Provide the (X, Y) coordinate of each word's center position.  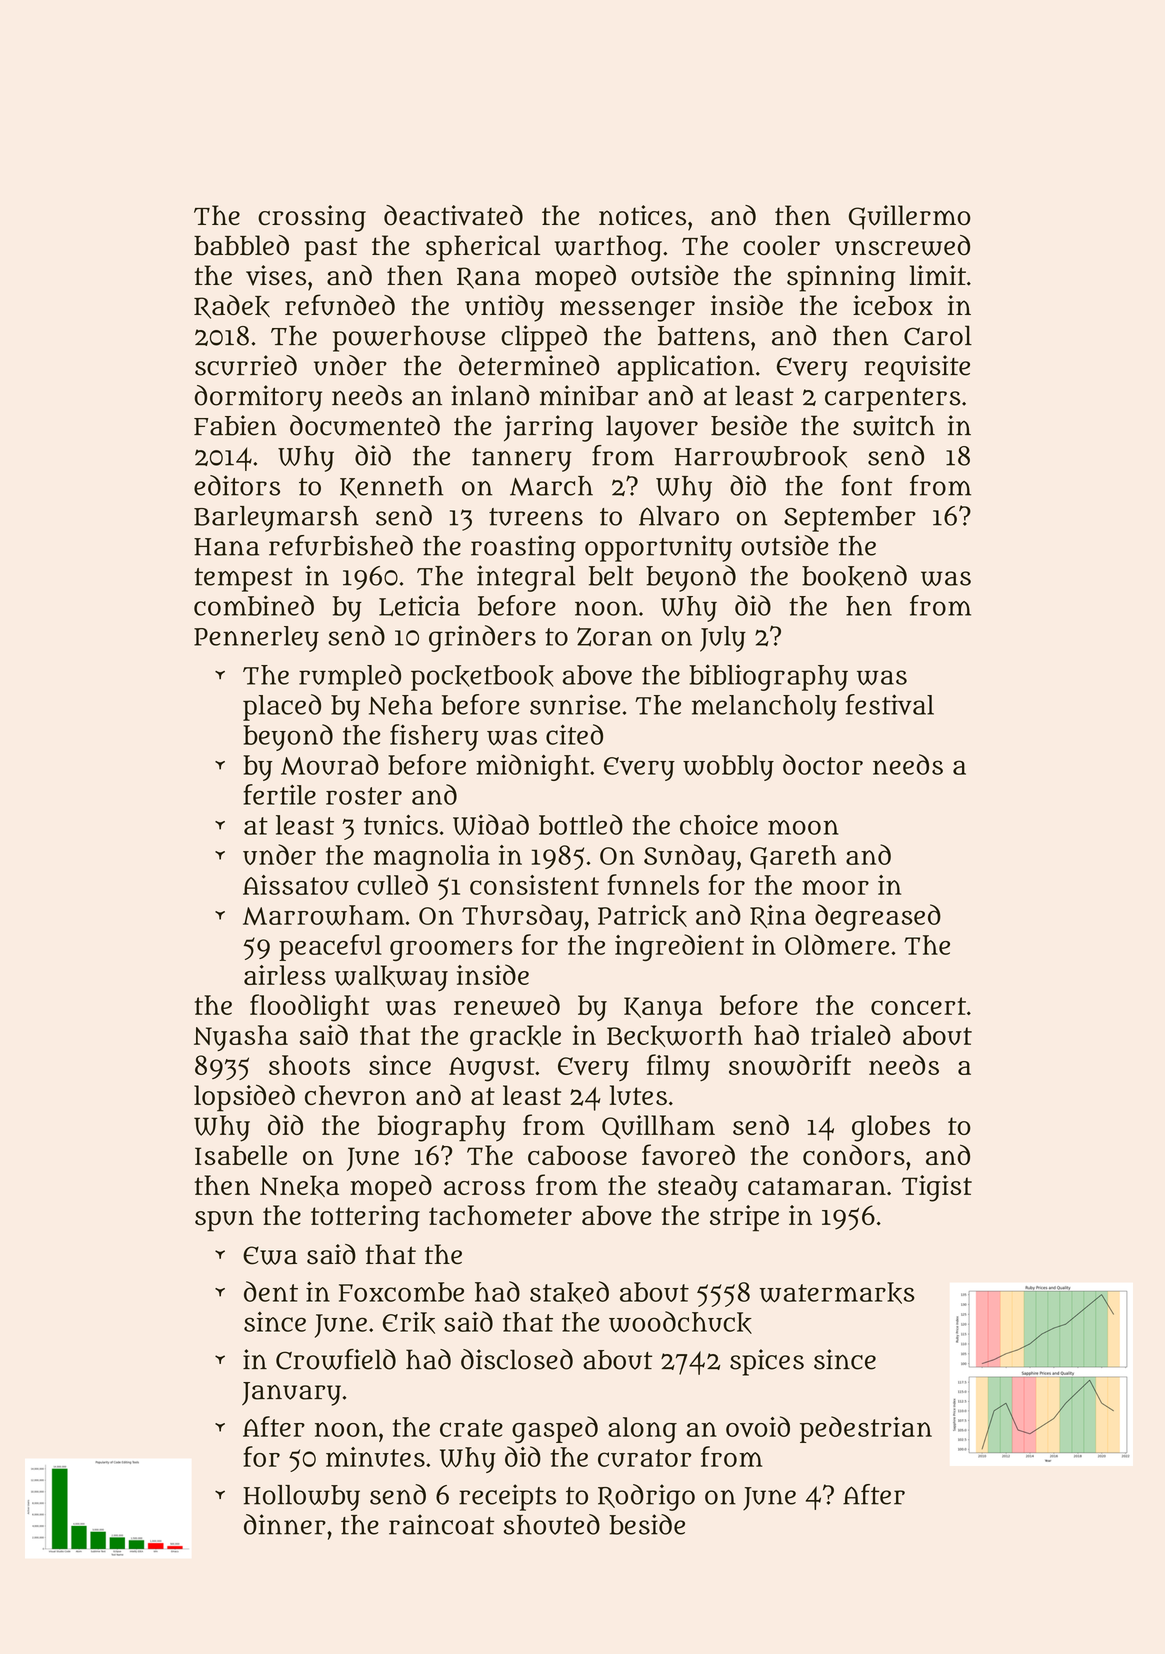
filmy (678, 1067)
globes (891, 1128)
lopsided (244, 1098)
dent (271, 1291)
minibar (589, 395)
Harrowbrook (761, 457)
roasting (523, 548)
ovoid (758, 1426)
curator (644, 1458)
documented (365, 425)
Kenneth (392, 487)
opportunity (658, 548)
